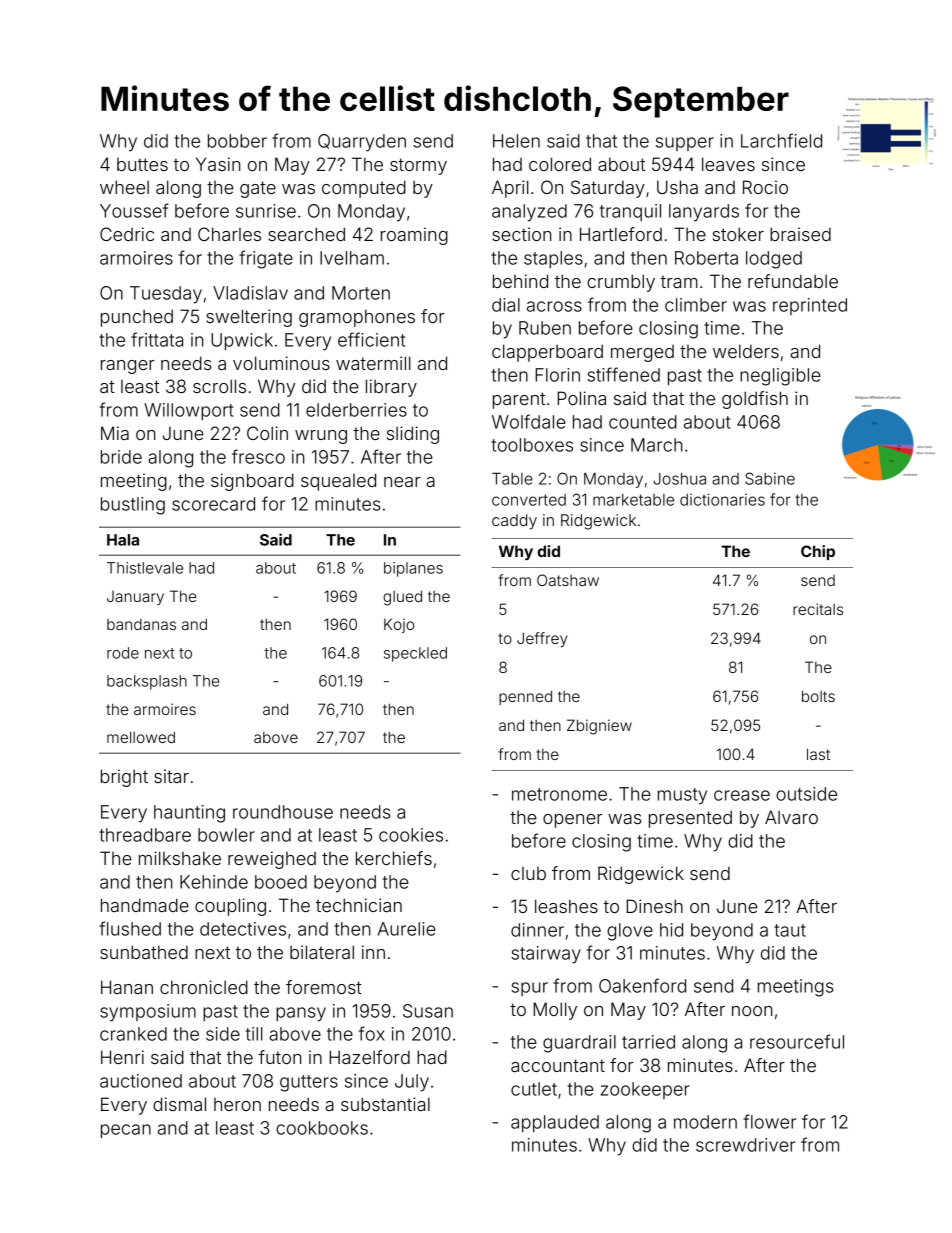  I want to click on supper, so click(685, 144).
